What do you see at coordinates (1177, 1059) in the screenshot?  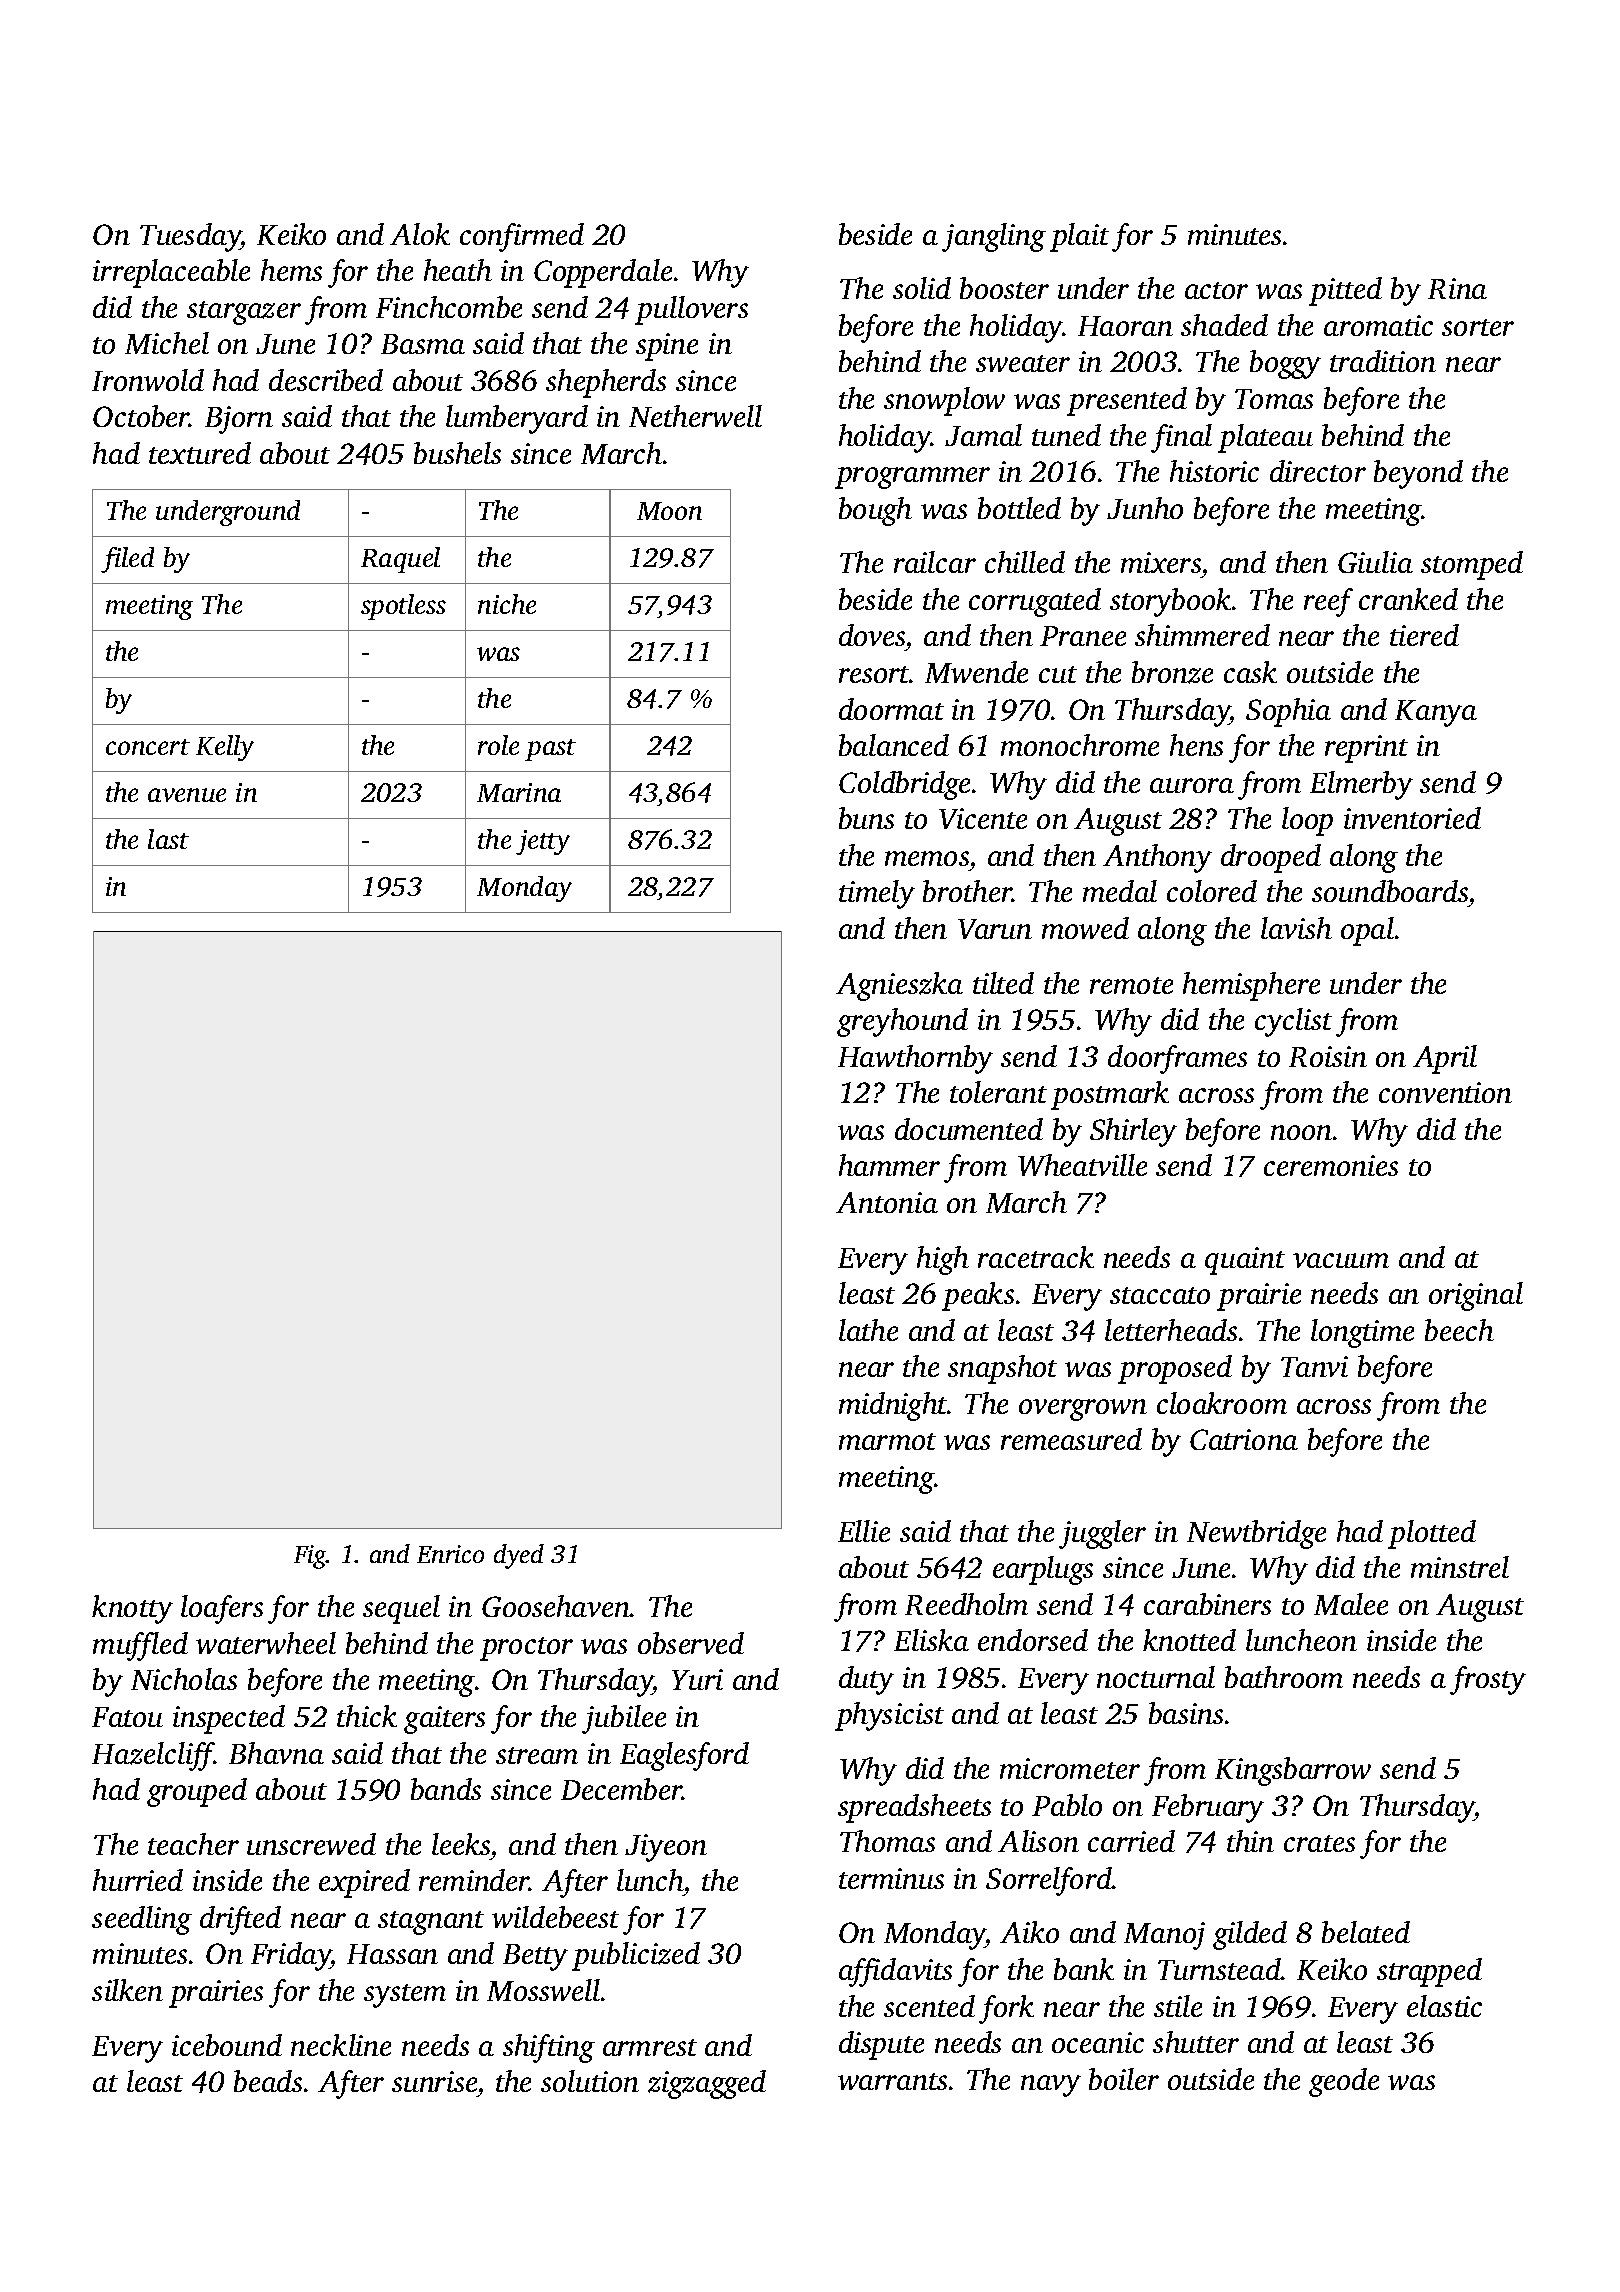 I see `doorframes` at bounding box center [1177, 1059].
